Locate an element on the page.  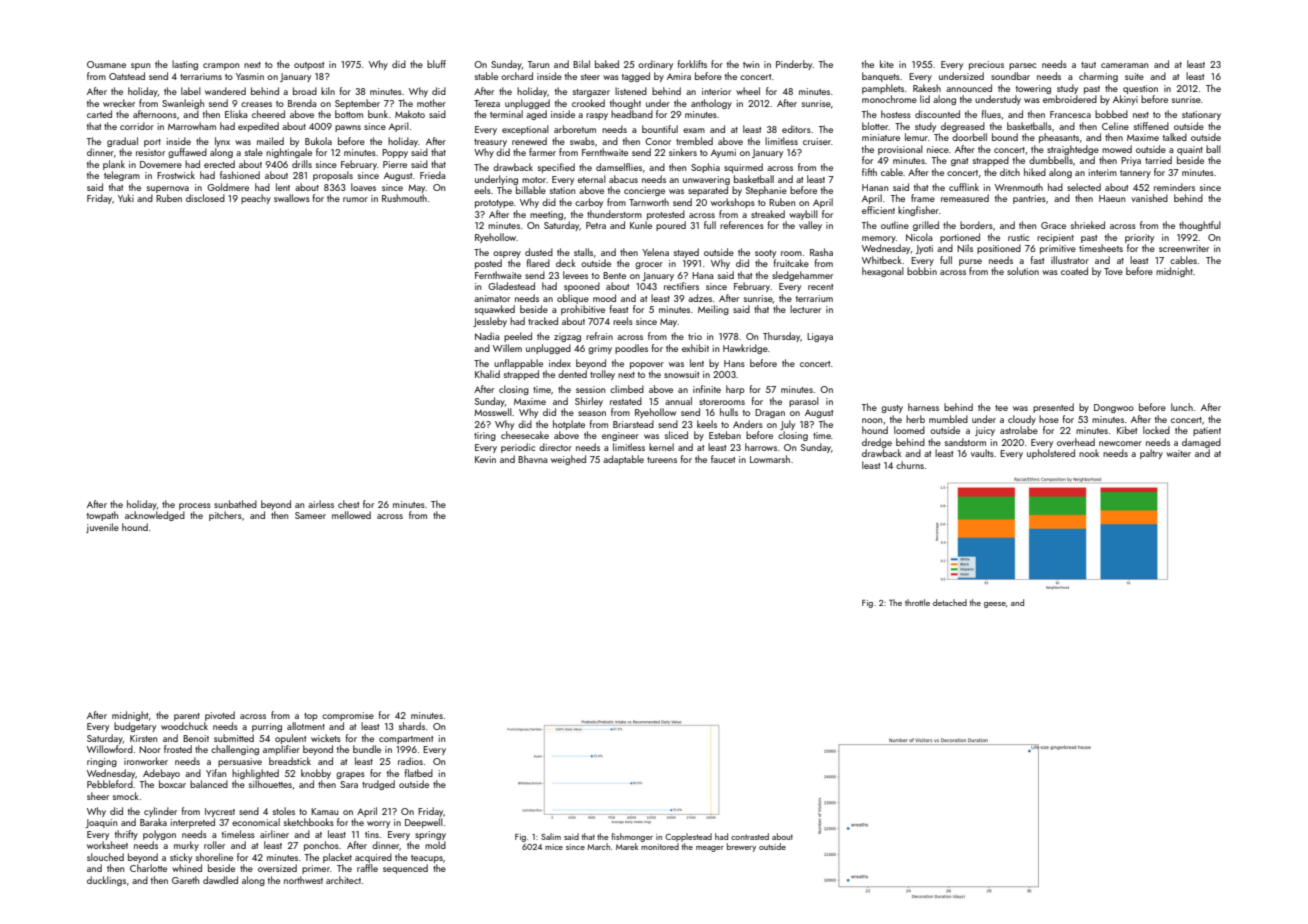
reminders is located at coordinates (1174, 187).
